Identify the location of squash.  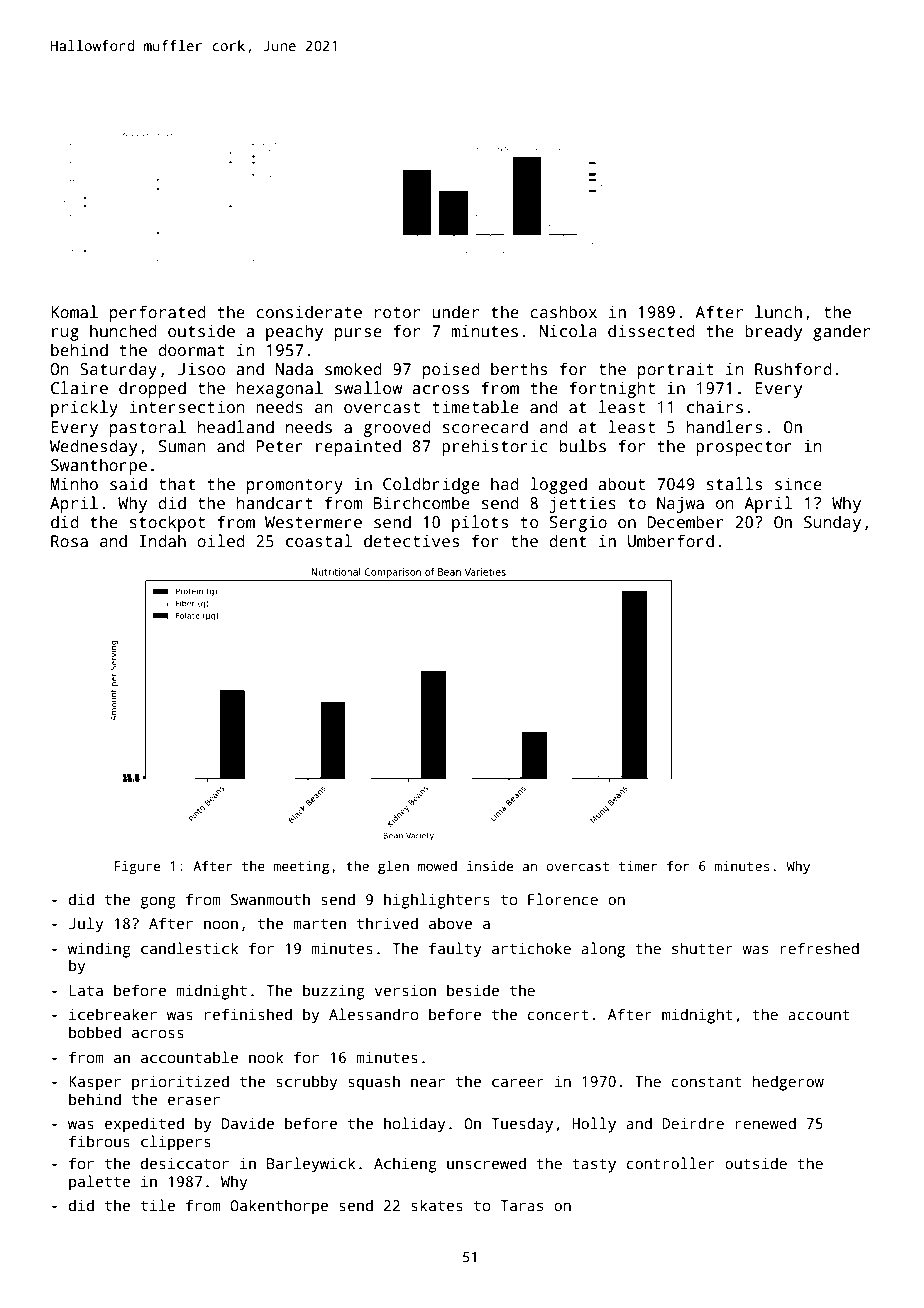
(374, 1083).
